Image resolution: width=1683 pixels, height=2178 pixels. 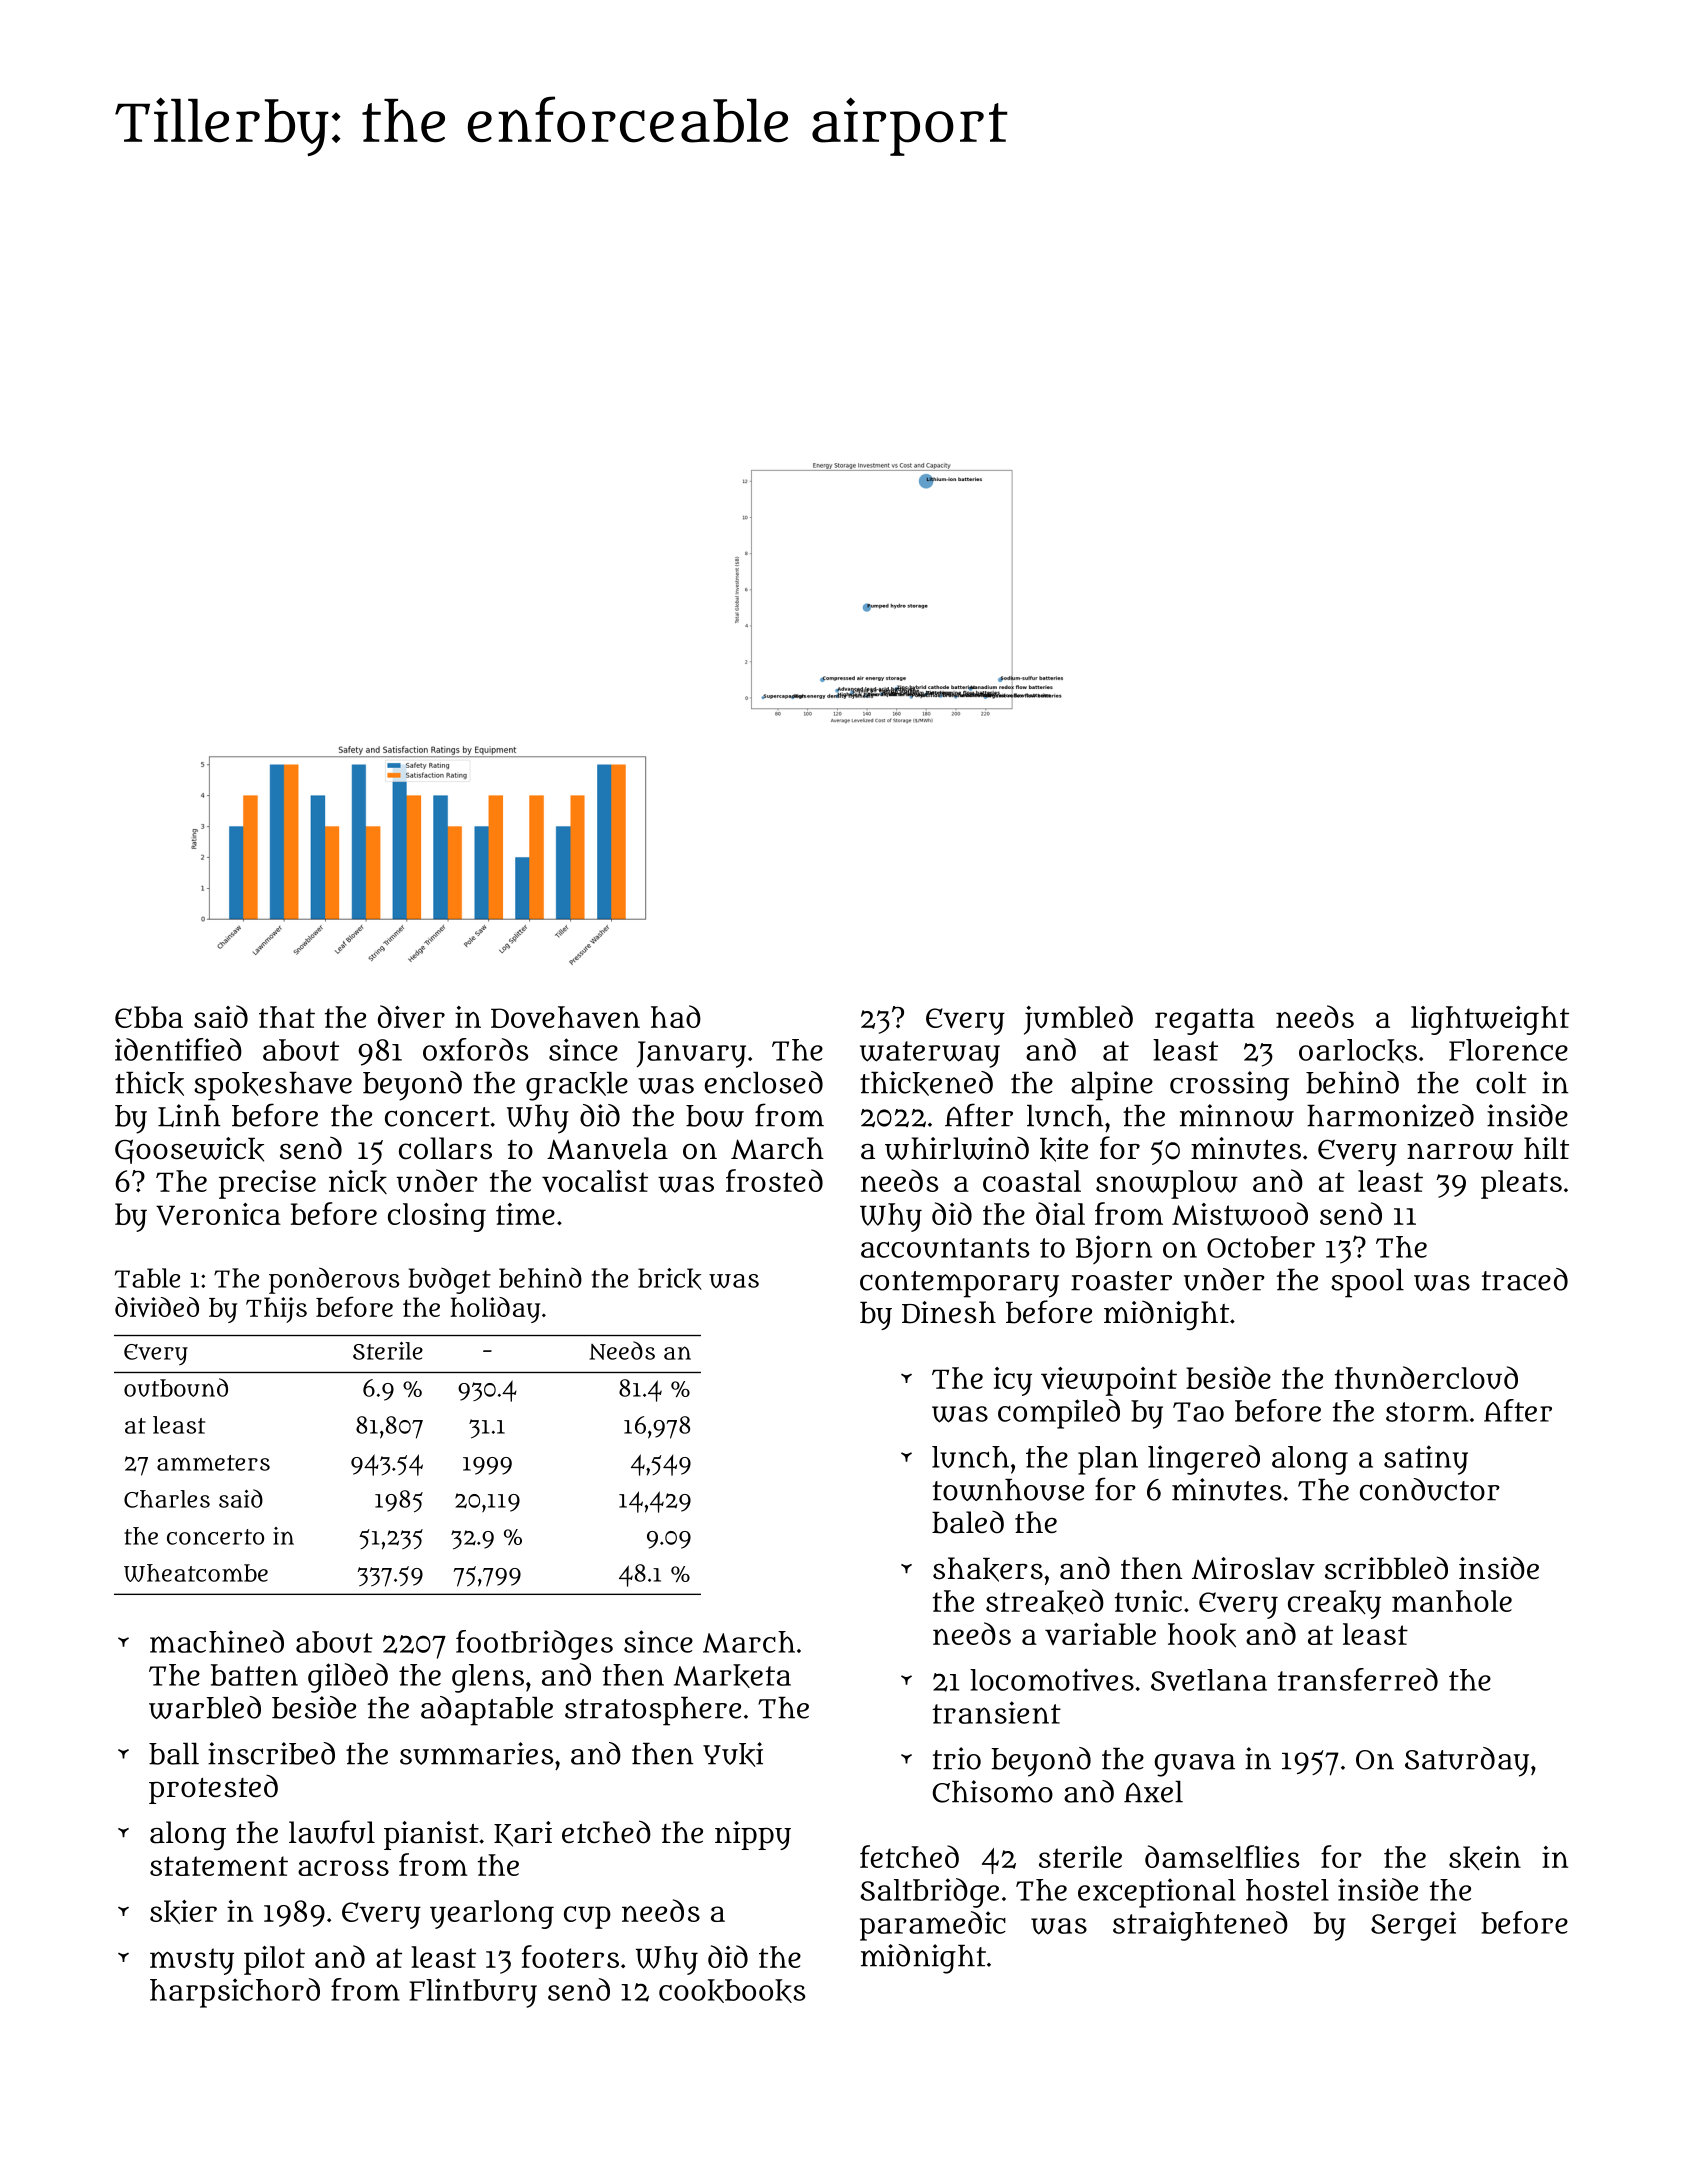 What do you see at coordinates (670, 1279) in the screenshot?
I see `brick` at bounding box center [670, 1279].
